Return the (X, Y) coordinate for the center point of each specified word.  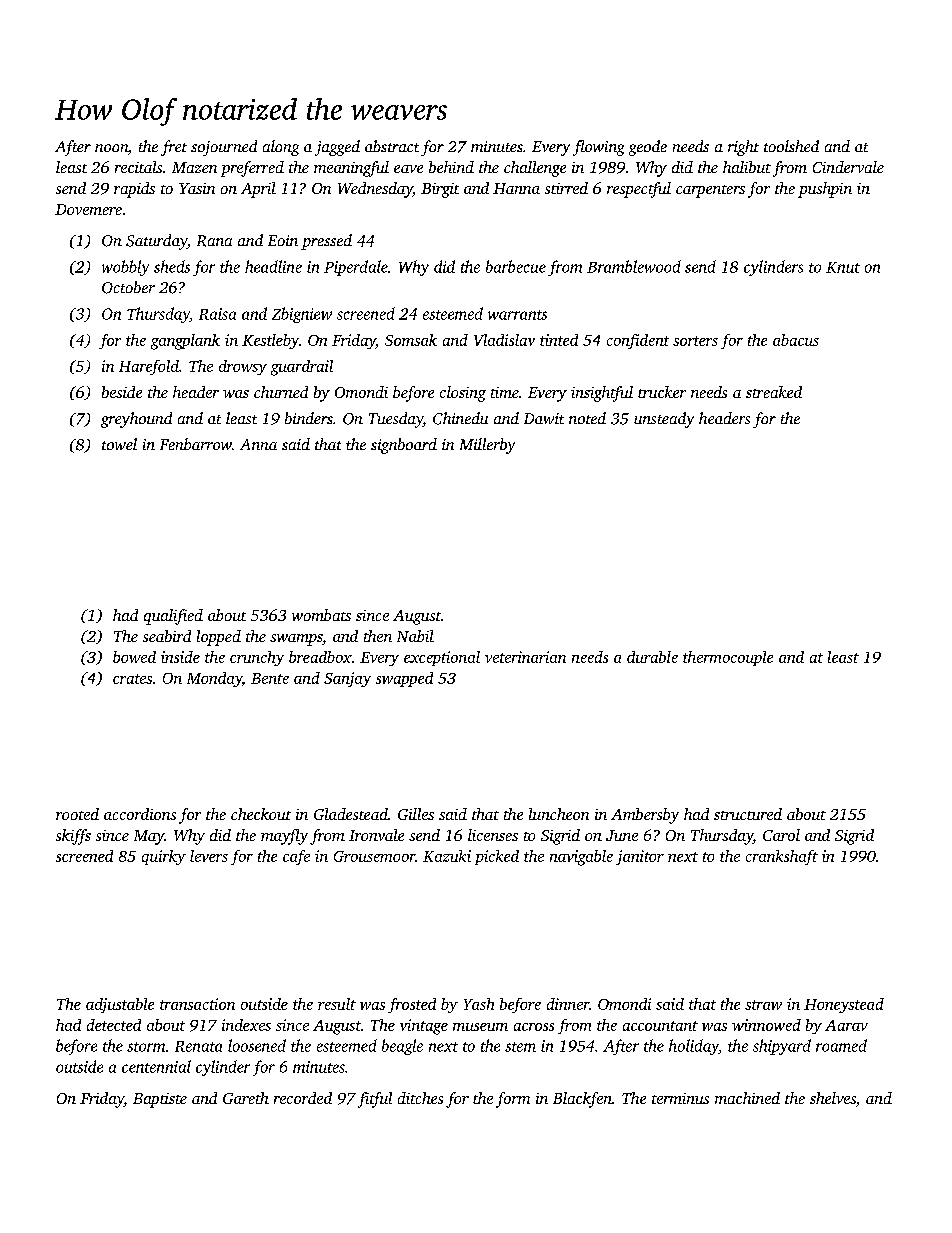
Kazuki (447, 856)
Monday (214, 679)
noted (587, 418)
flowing (598, 148)
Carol (781, 835)
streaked (774, 392)
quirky (164, 857)
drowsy (243, 367)
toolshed (791, 146)
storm (146, 1047)
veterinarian (525, 657)
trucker (662, 392)
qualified (173, 617)
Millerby (487, 446)
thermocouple (728, 658)
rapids (134, 190)
